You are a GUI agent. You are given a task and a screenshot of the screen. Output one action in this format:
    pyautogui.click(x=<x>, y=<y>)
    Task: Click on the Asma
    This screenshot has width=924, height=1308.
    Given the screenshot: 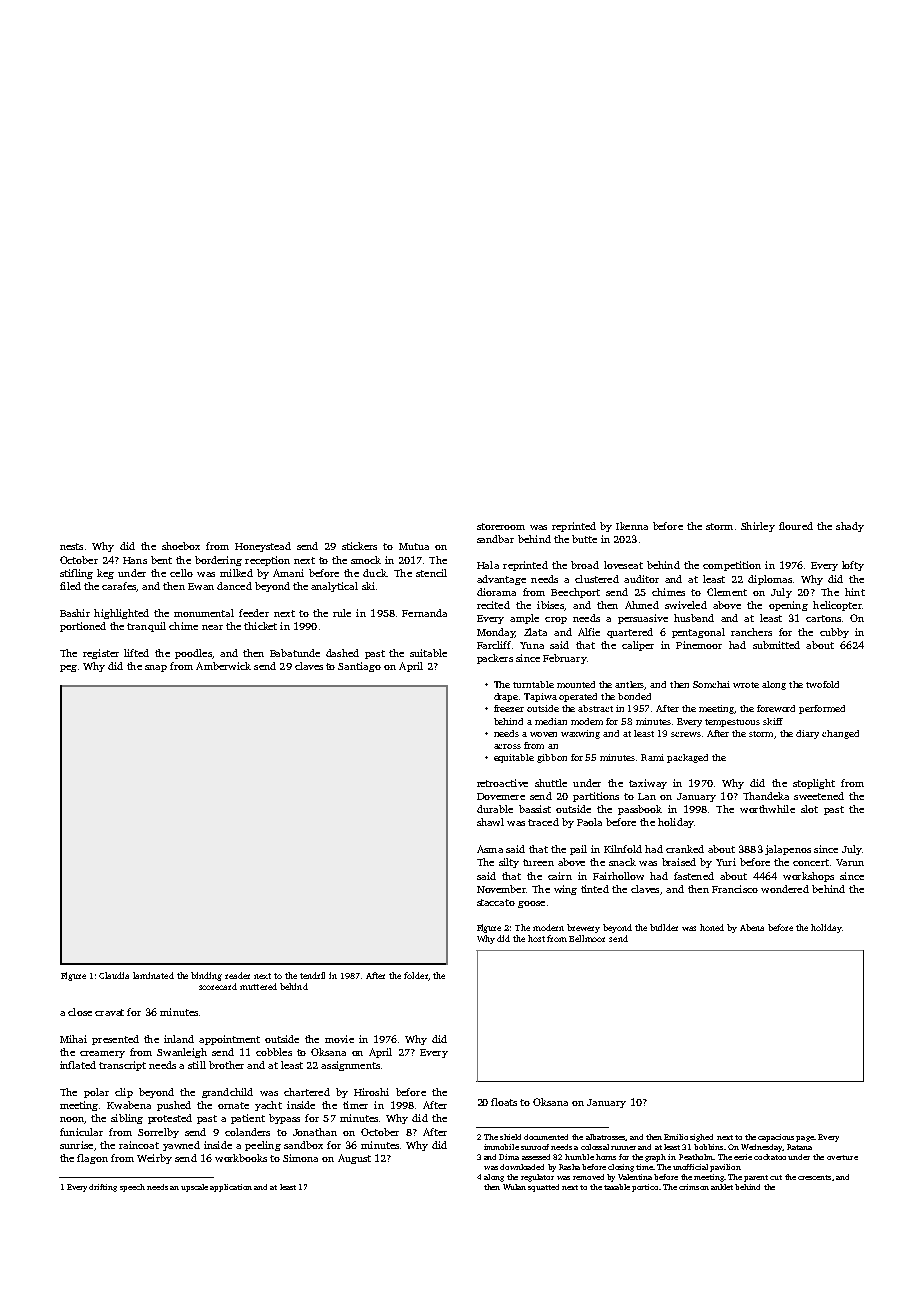 What is the action you would take?
    pyautogui.click(x=490, y=849)
